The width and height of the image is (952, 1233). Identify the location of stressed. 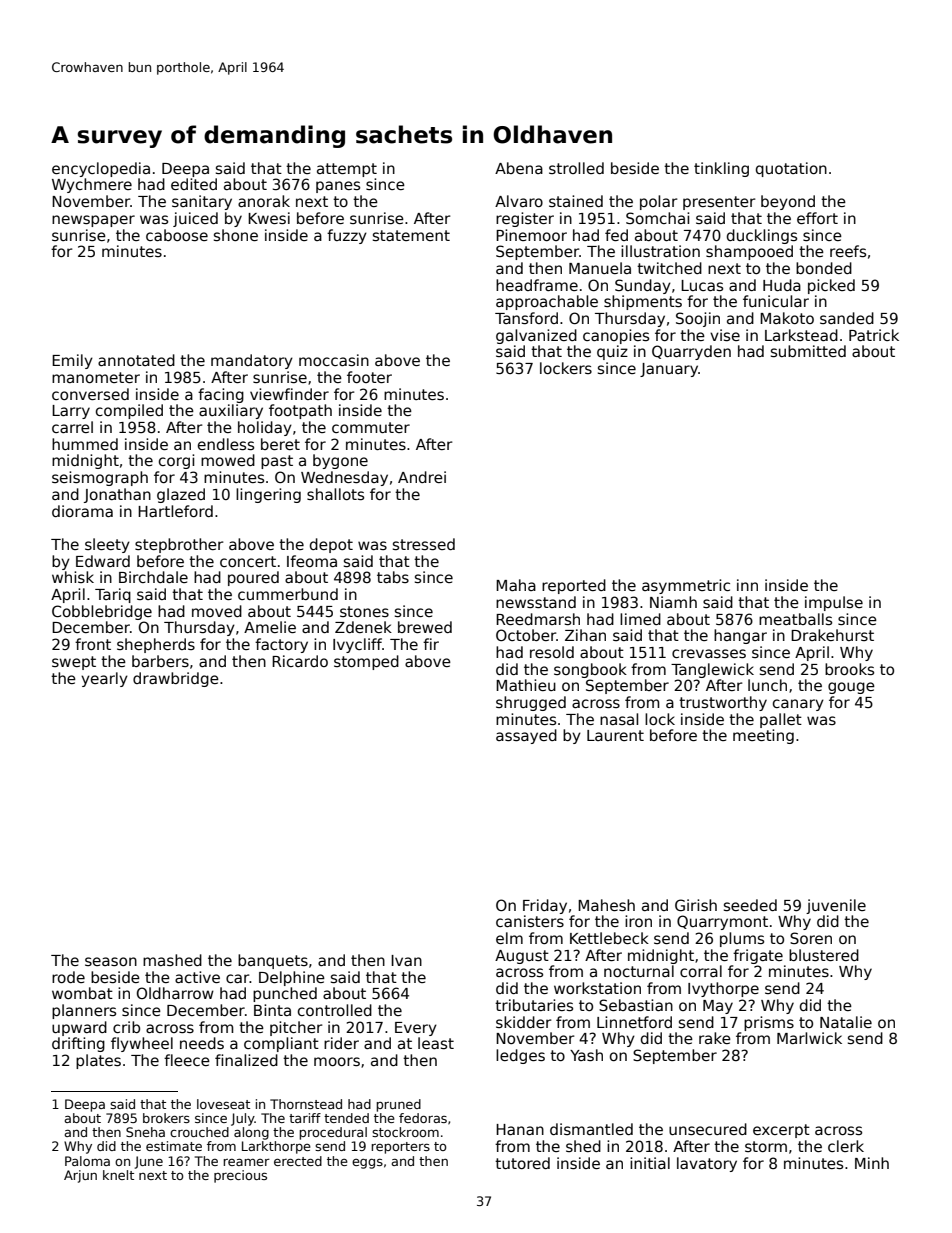
(424, 544).
